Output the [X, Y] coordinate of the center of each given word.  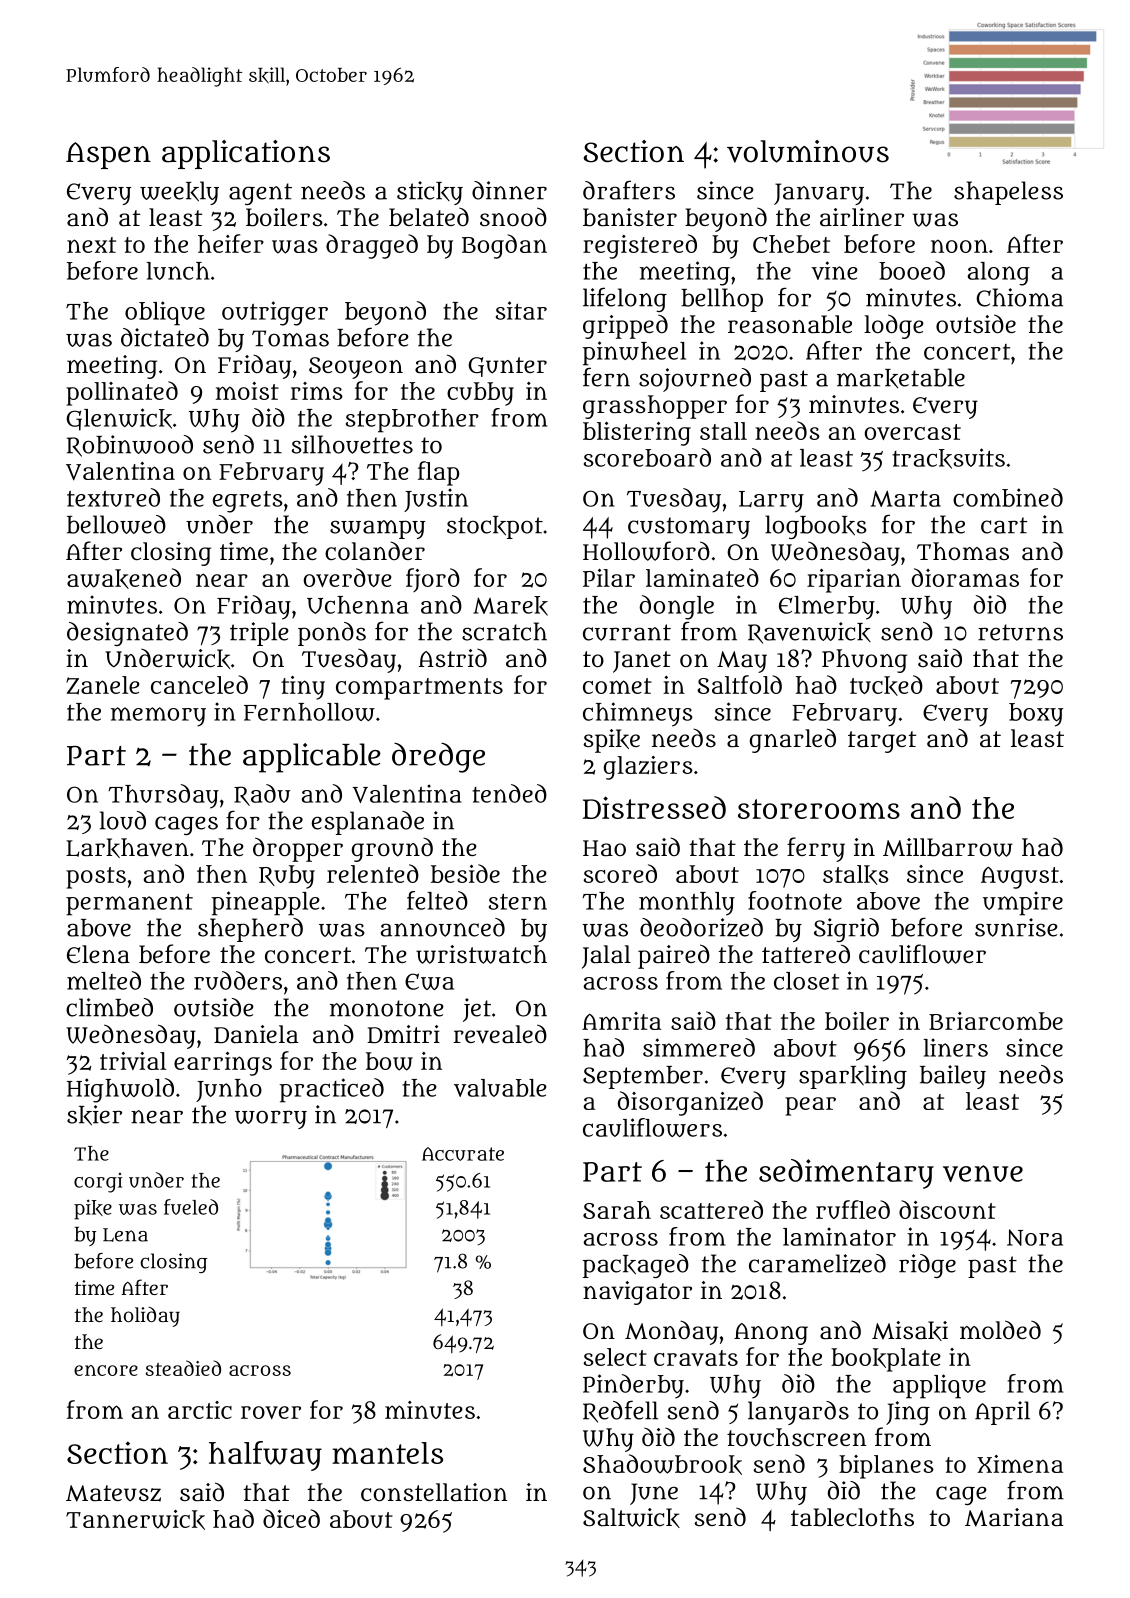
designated [127, 634]
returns [1020, 632]
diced [291, 1518]
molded [1000, 1329]
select [615, 1357]
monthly [687, 904]
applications [246, 154]
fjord [433, 580]
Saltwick [631, 1518]
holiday [145, 1317]
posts [96, 878]
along [998, 274]
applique [939, 1386]
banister [630, 217]
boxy [1036, 715]
